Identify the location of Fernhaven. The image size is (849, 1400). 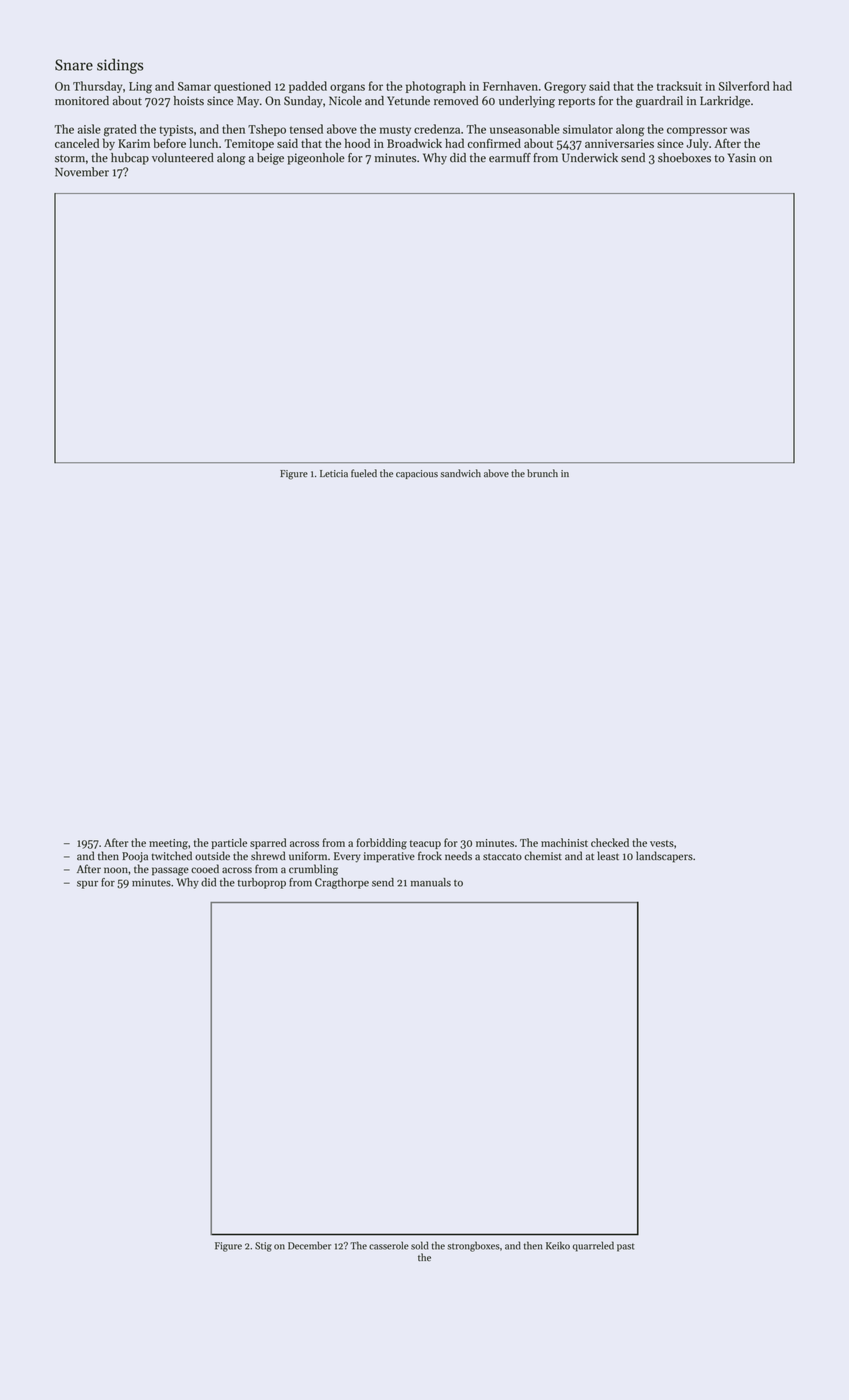
(510, 86).
